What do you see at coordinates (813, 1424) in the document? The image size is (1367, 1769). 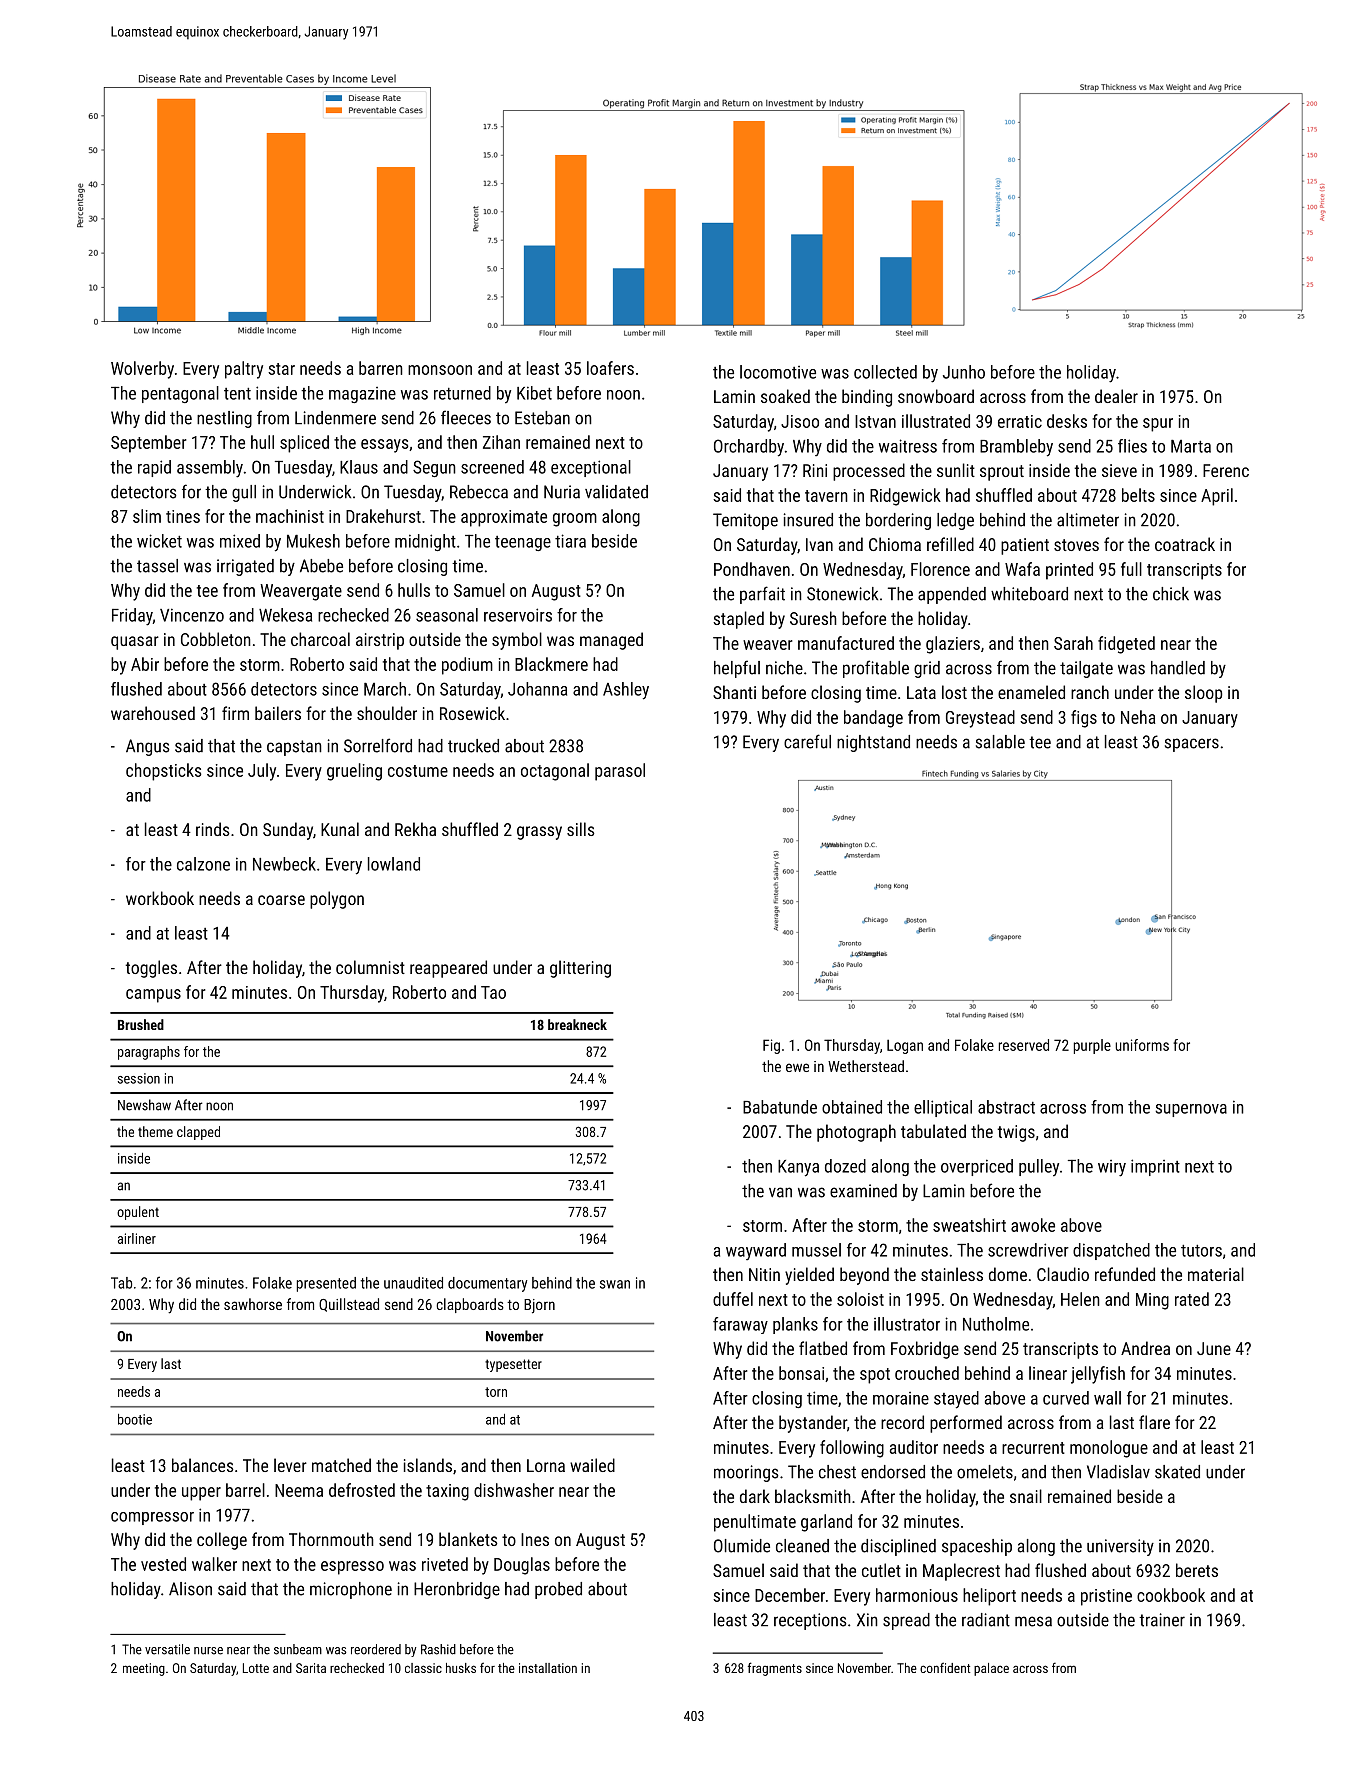 I see `bystander` at bounding box center [813, 1424].
